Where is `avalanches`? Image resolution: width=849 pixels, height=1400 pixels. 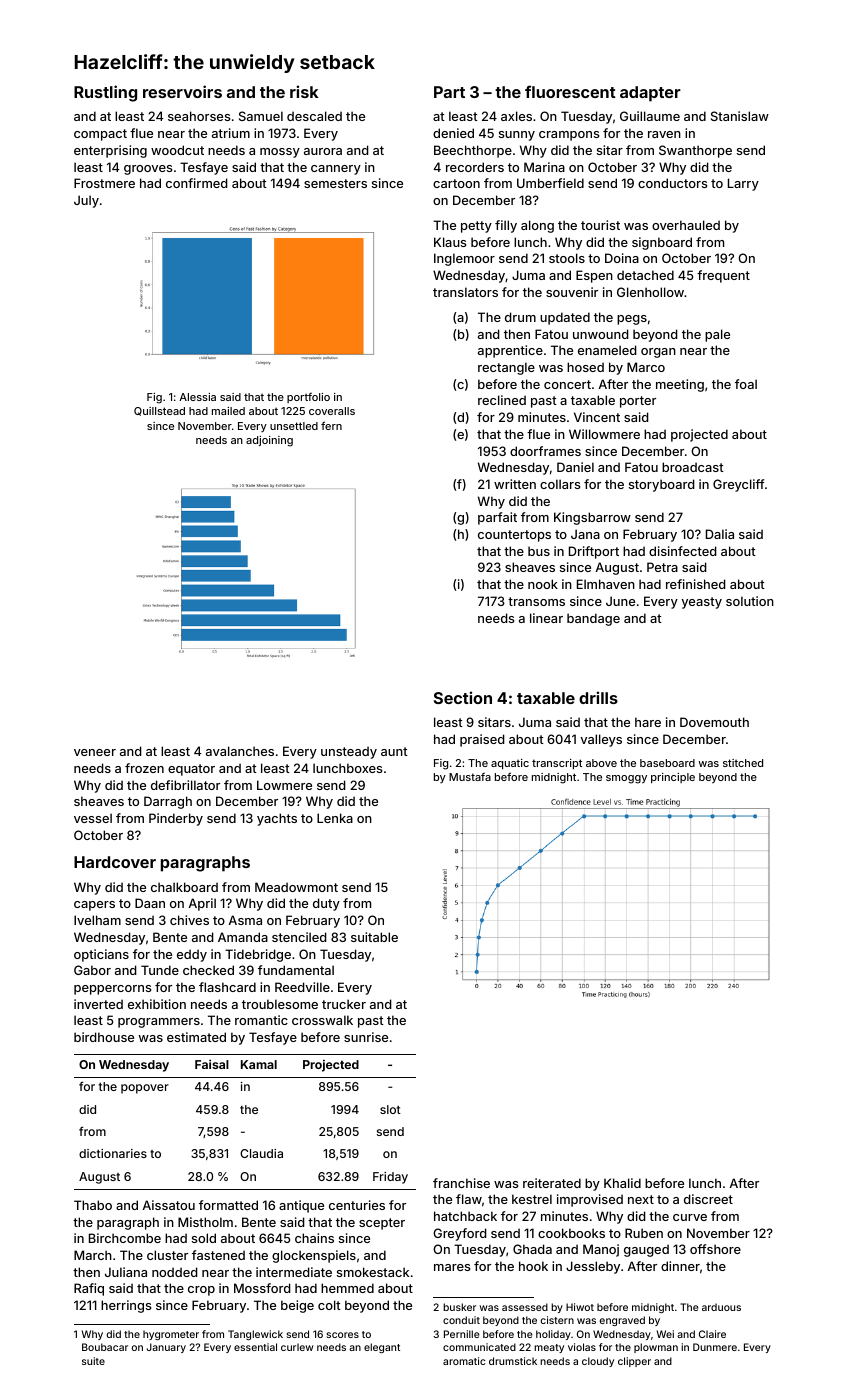
avalanches is located at coordinates (240, 751).
